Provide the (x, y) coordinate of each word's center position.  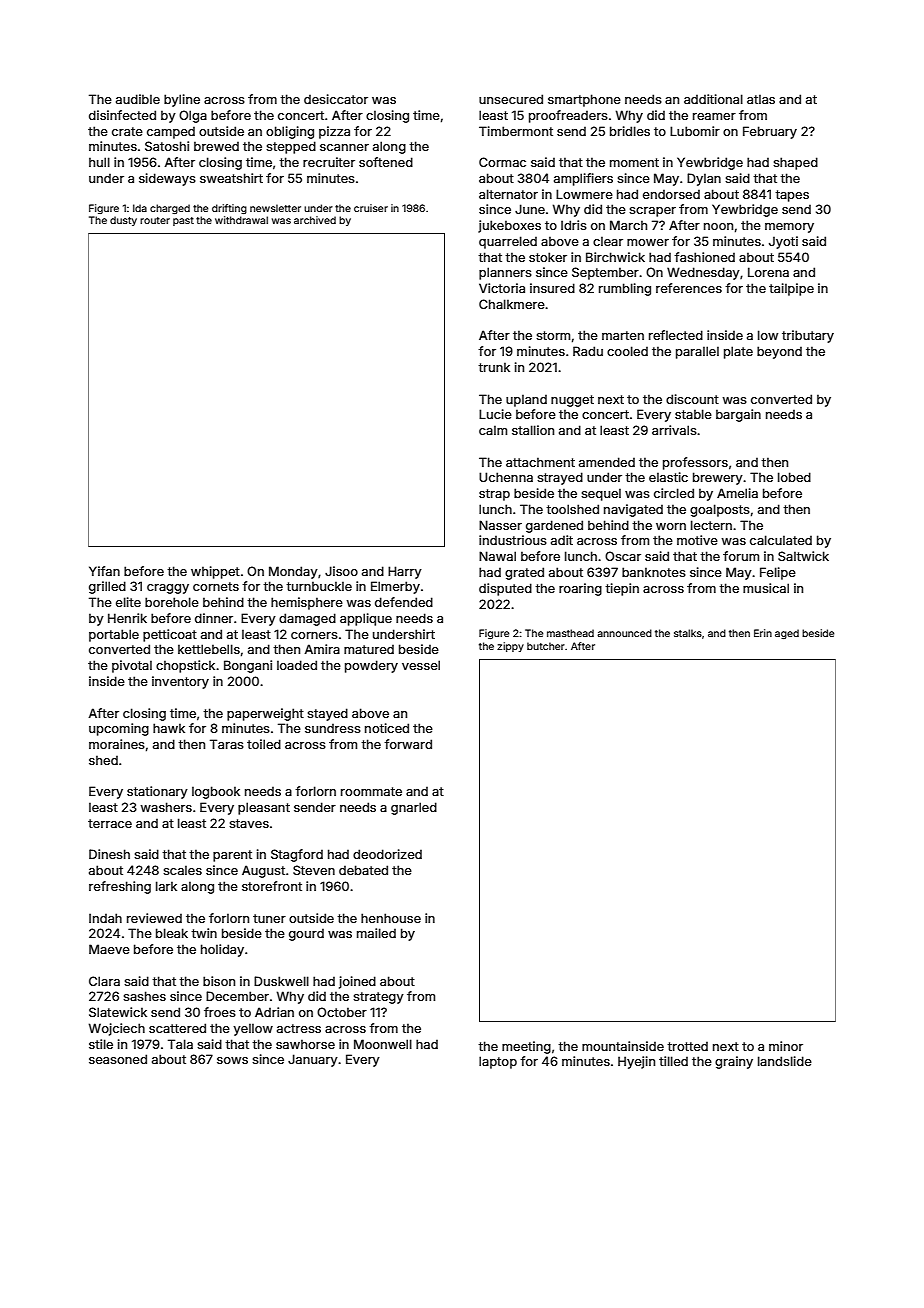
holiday (222, 950)
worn (671, 526)
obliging (290, 132)
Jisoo (341, 571)
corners (314, 635)
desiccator (336, 99)
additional (713, 99)
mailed (376, 933)
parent (232, 856)
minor (786, 1046)
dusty (123, 221)
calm (493, 430)
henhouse (391, 918)
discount (692, 399)
